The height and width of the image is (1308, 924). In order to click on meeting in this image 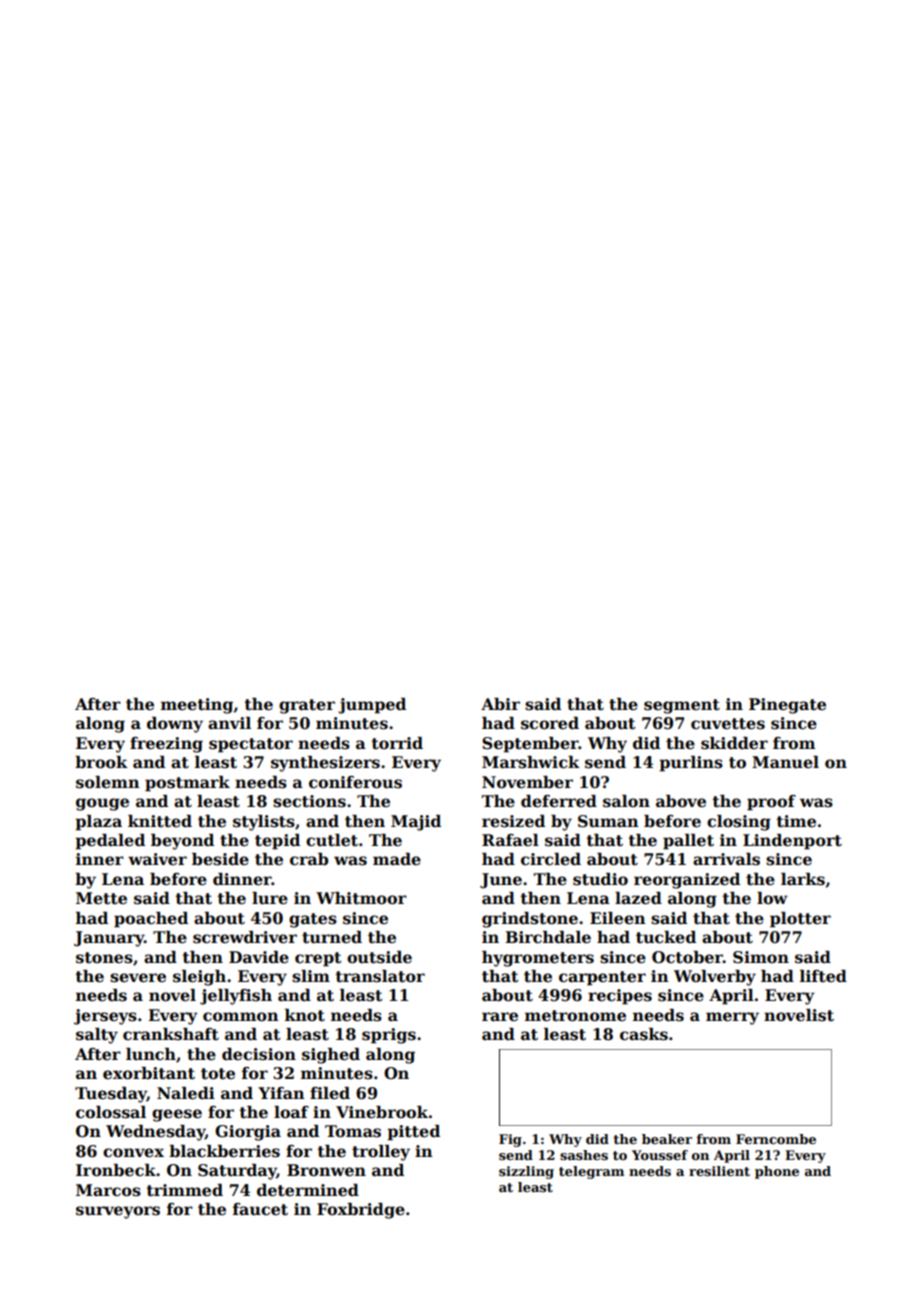, I will do `click(197, 706)`.
